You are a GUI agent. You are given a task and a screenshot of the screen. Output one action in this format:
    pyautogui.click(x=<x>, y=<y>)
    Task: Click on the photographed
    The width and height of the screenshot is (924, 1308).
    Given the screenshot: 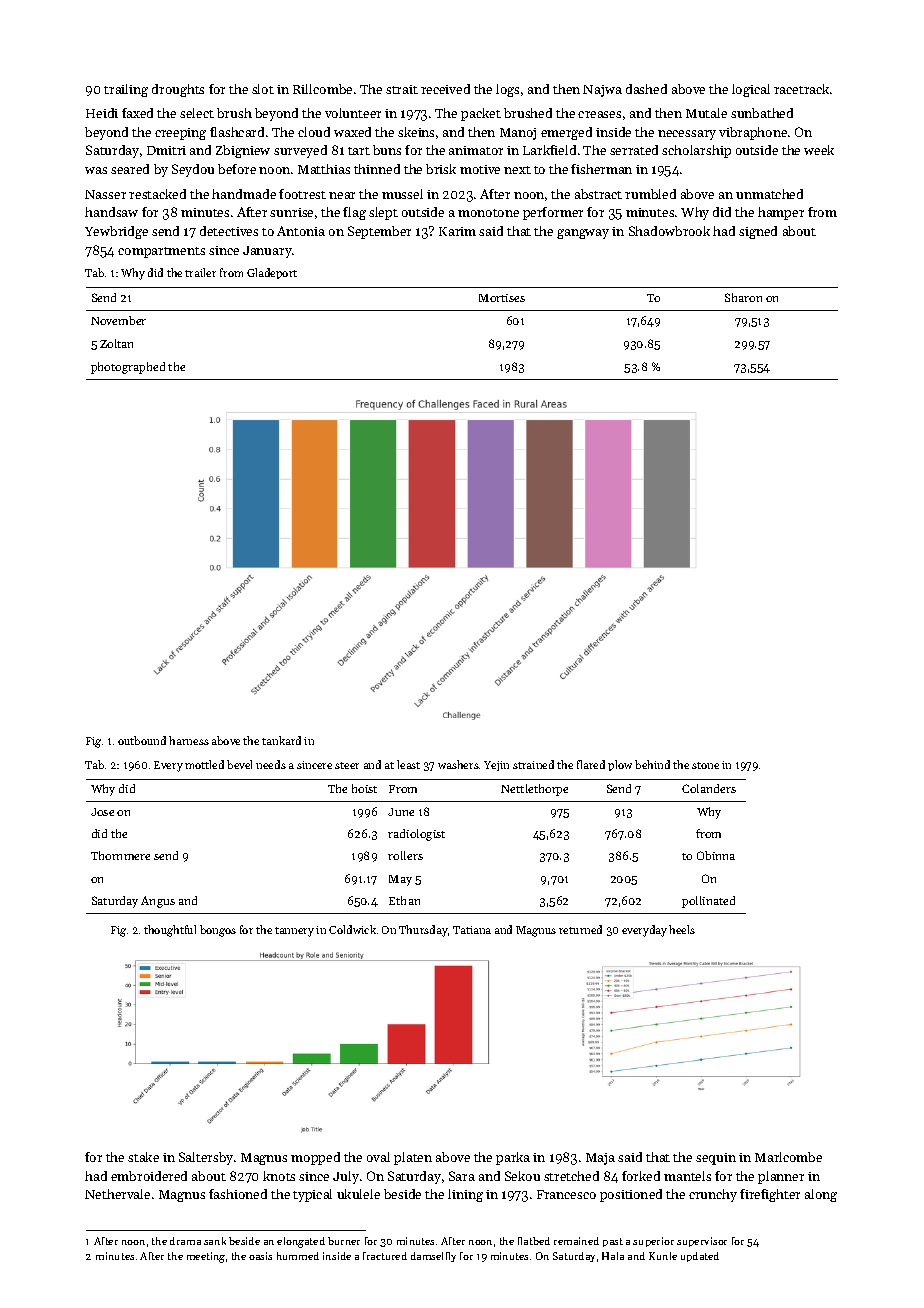 What is the action you would take?
    pyautogui.click(x=128, y=368)
